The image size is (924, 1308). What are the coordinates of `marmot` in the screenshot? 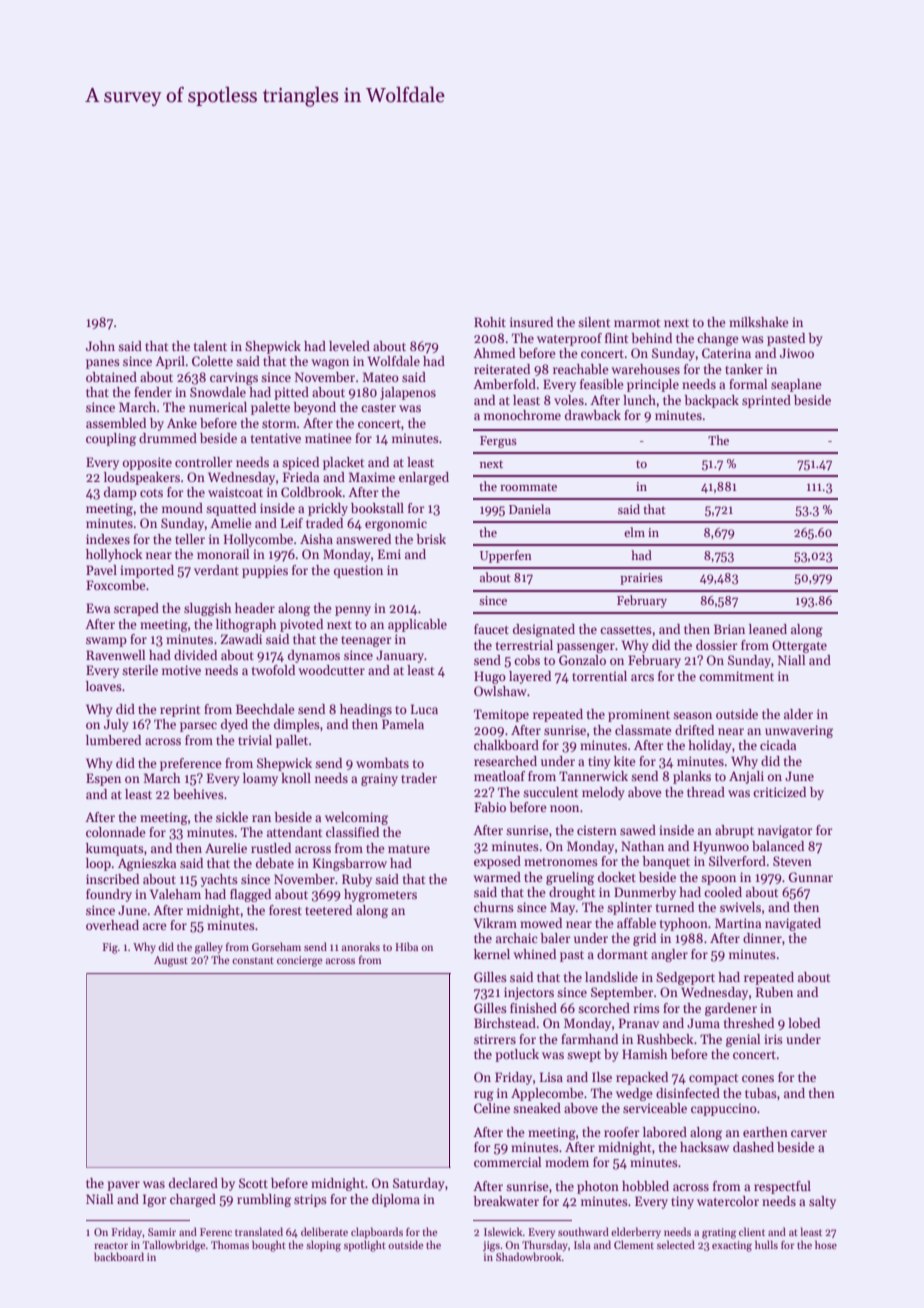 It's located at (637, 323).
